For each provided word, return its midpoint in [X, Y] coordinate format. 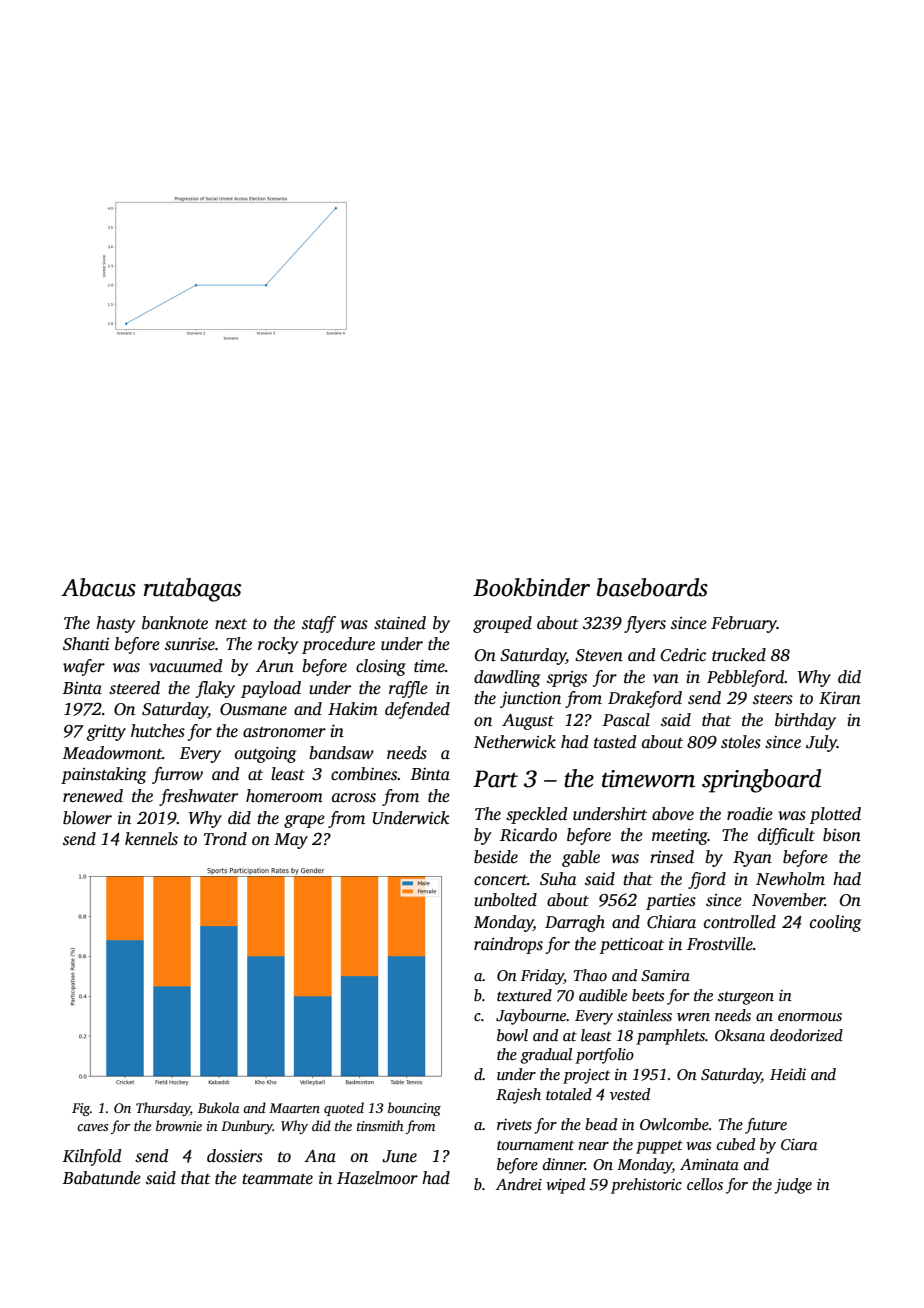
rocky [278, 645]
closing [381, 667]
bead [601, 1124]
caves [92, 1127]
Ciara [799, 1145]
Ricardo [528, 835]
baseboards [652, 587]
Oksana [740, 1035]
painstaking [103, 775]
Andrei [519, 1184]
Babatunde [102, 1178]
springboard [761, 781]
